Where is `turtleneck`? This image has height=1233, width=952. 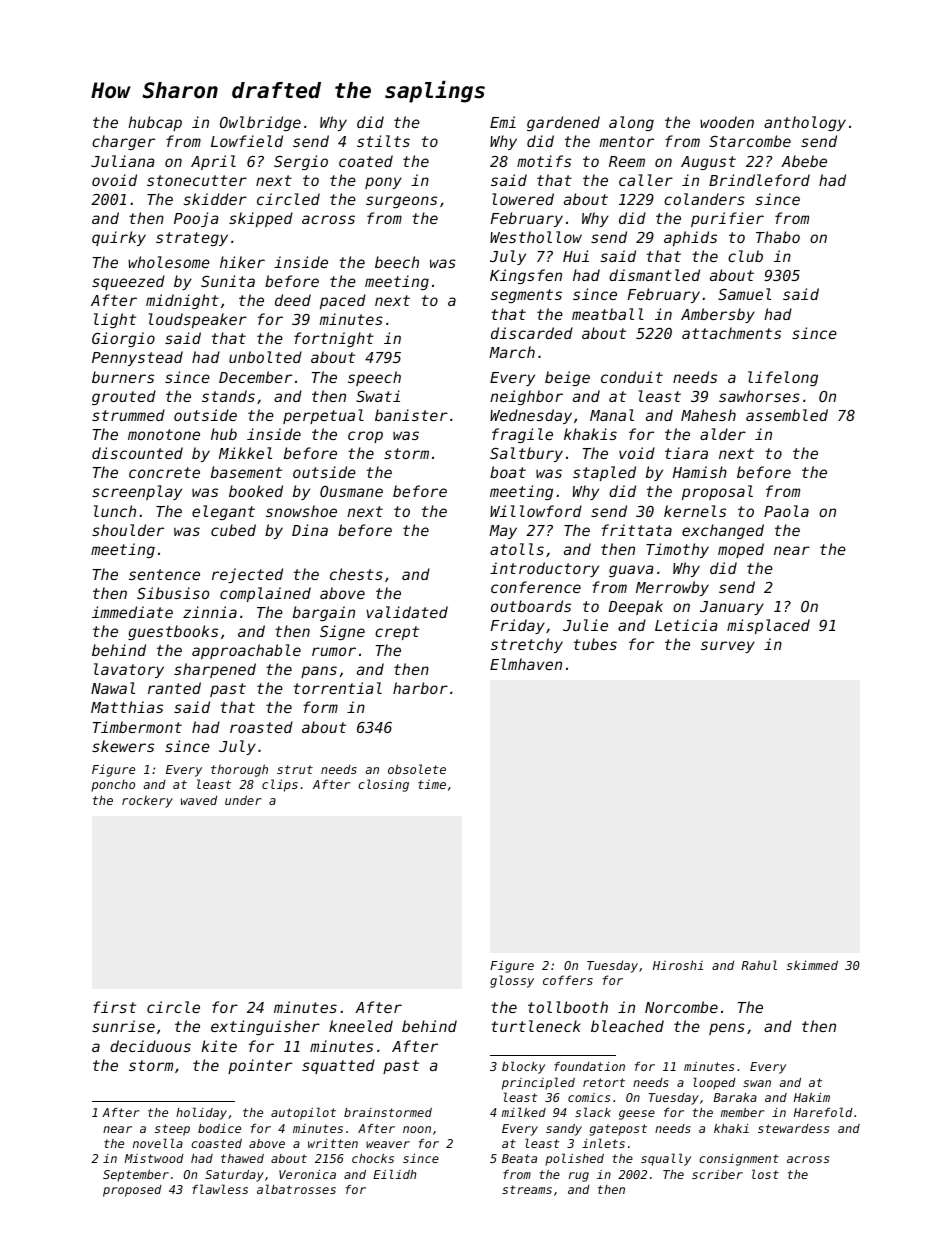 turtleneck is located at coordinates (536, 1026).
